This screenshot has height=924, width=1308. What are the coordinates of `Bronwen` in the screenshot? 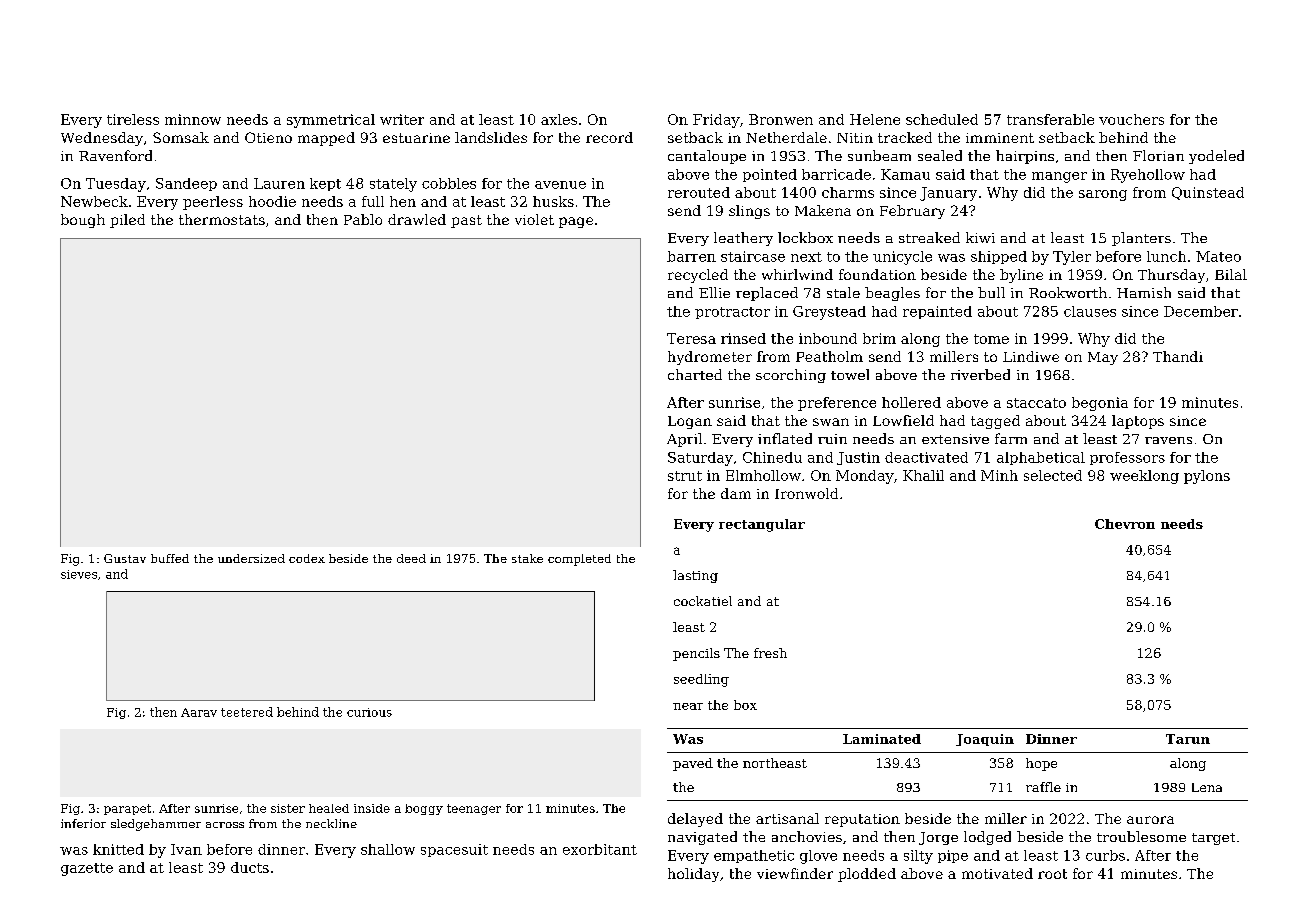 It's located at (781, 119).
